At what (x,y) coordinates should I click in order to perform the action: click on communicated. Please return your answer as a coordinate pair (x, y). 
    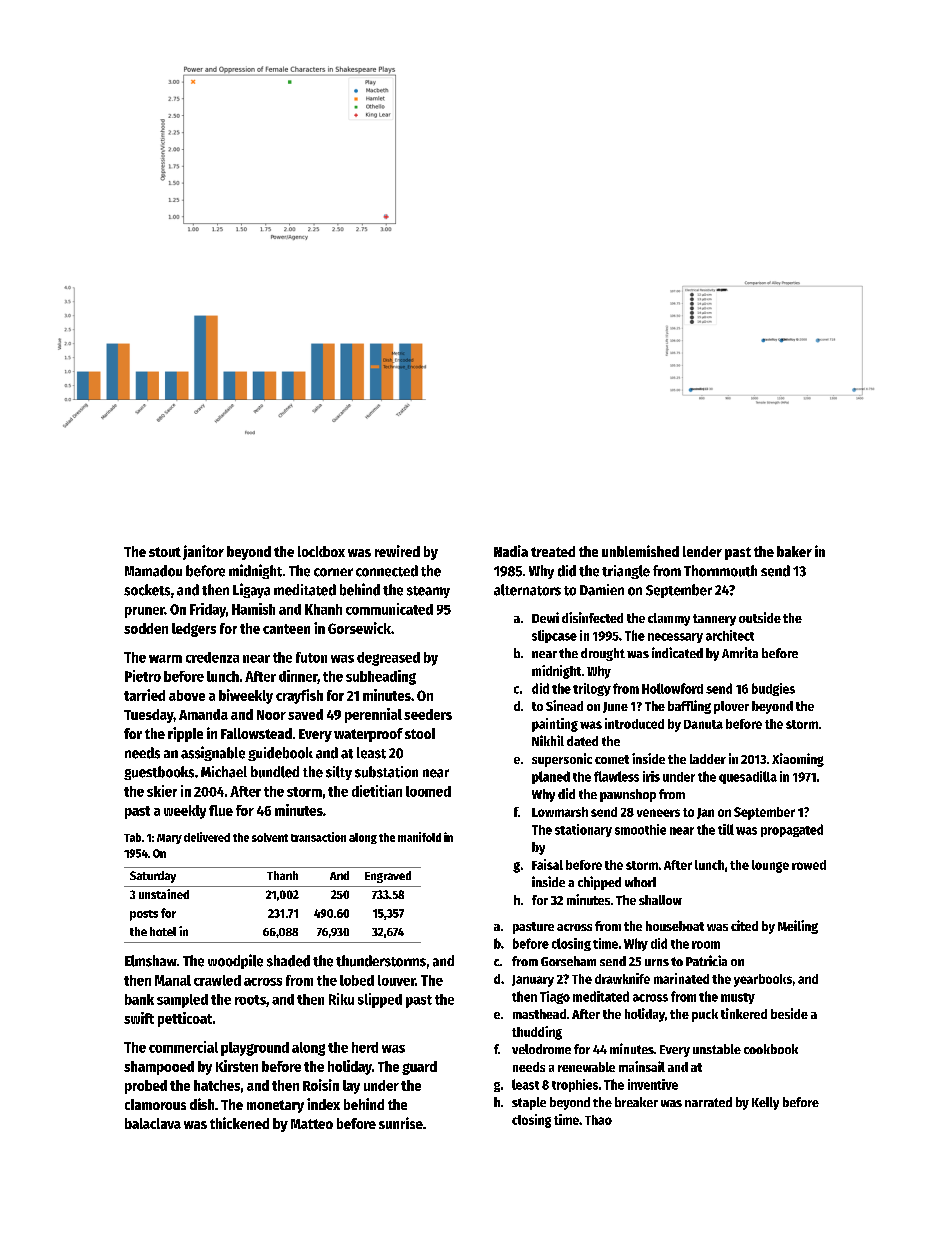
    Looking at the image, I should click on (389, 609).
